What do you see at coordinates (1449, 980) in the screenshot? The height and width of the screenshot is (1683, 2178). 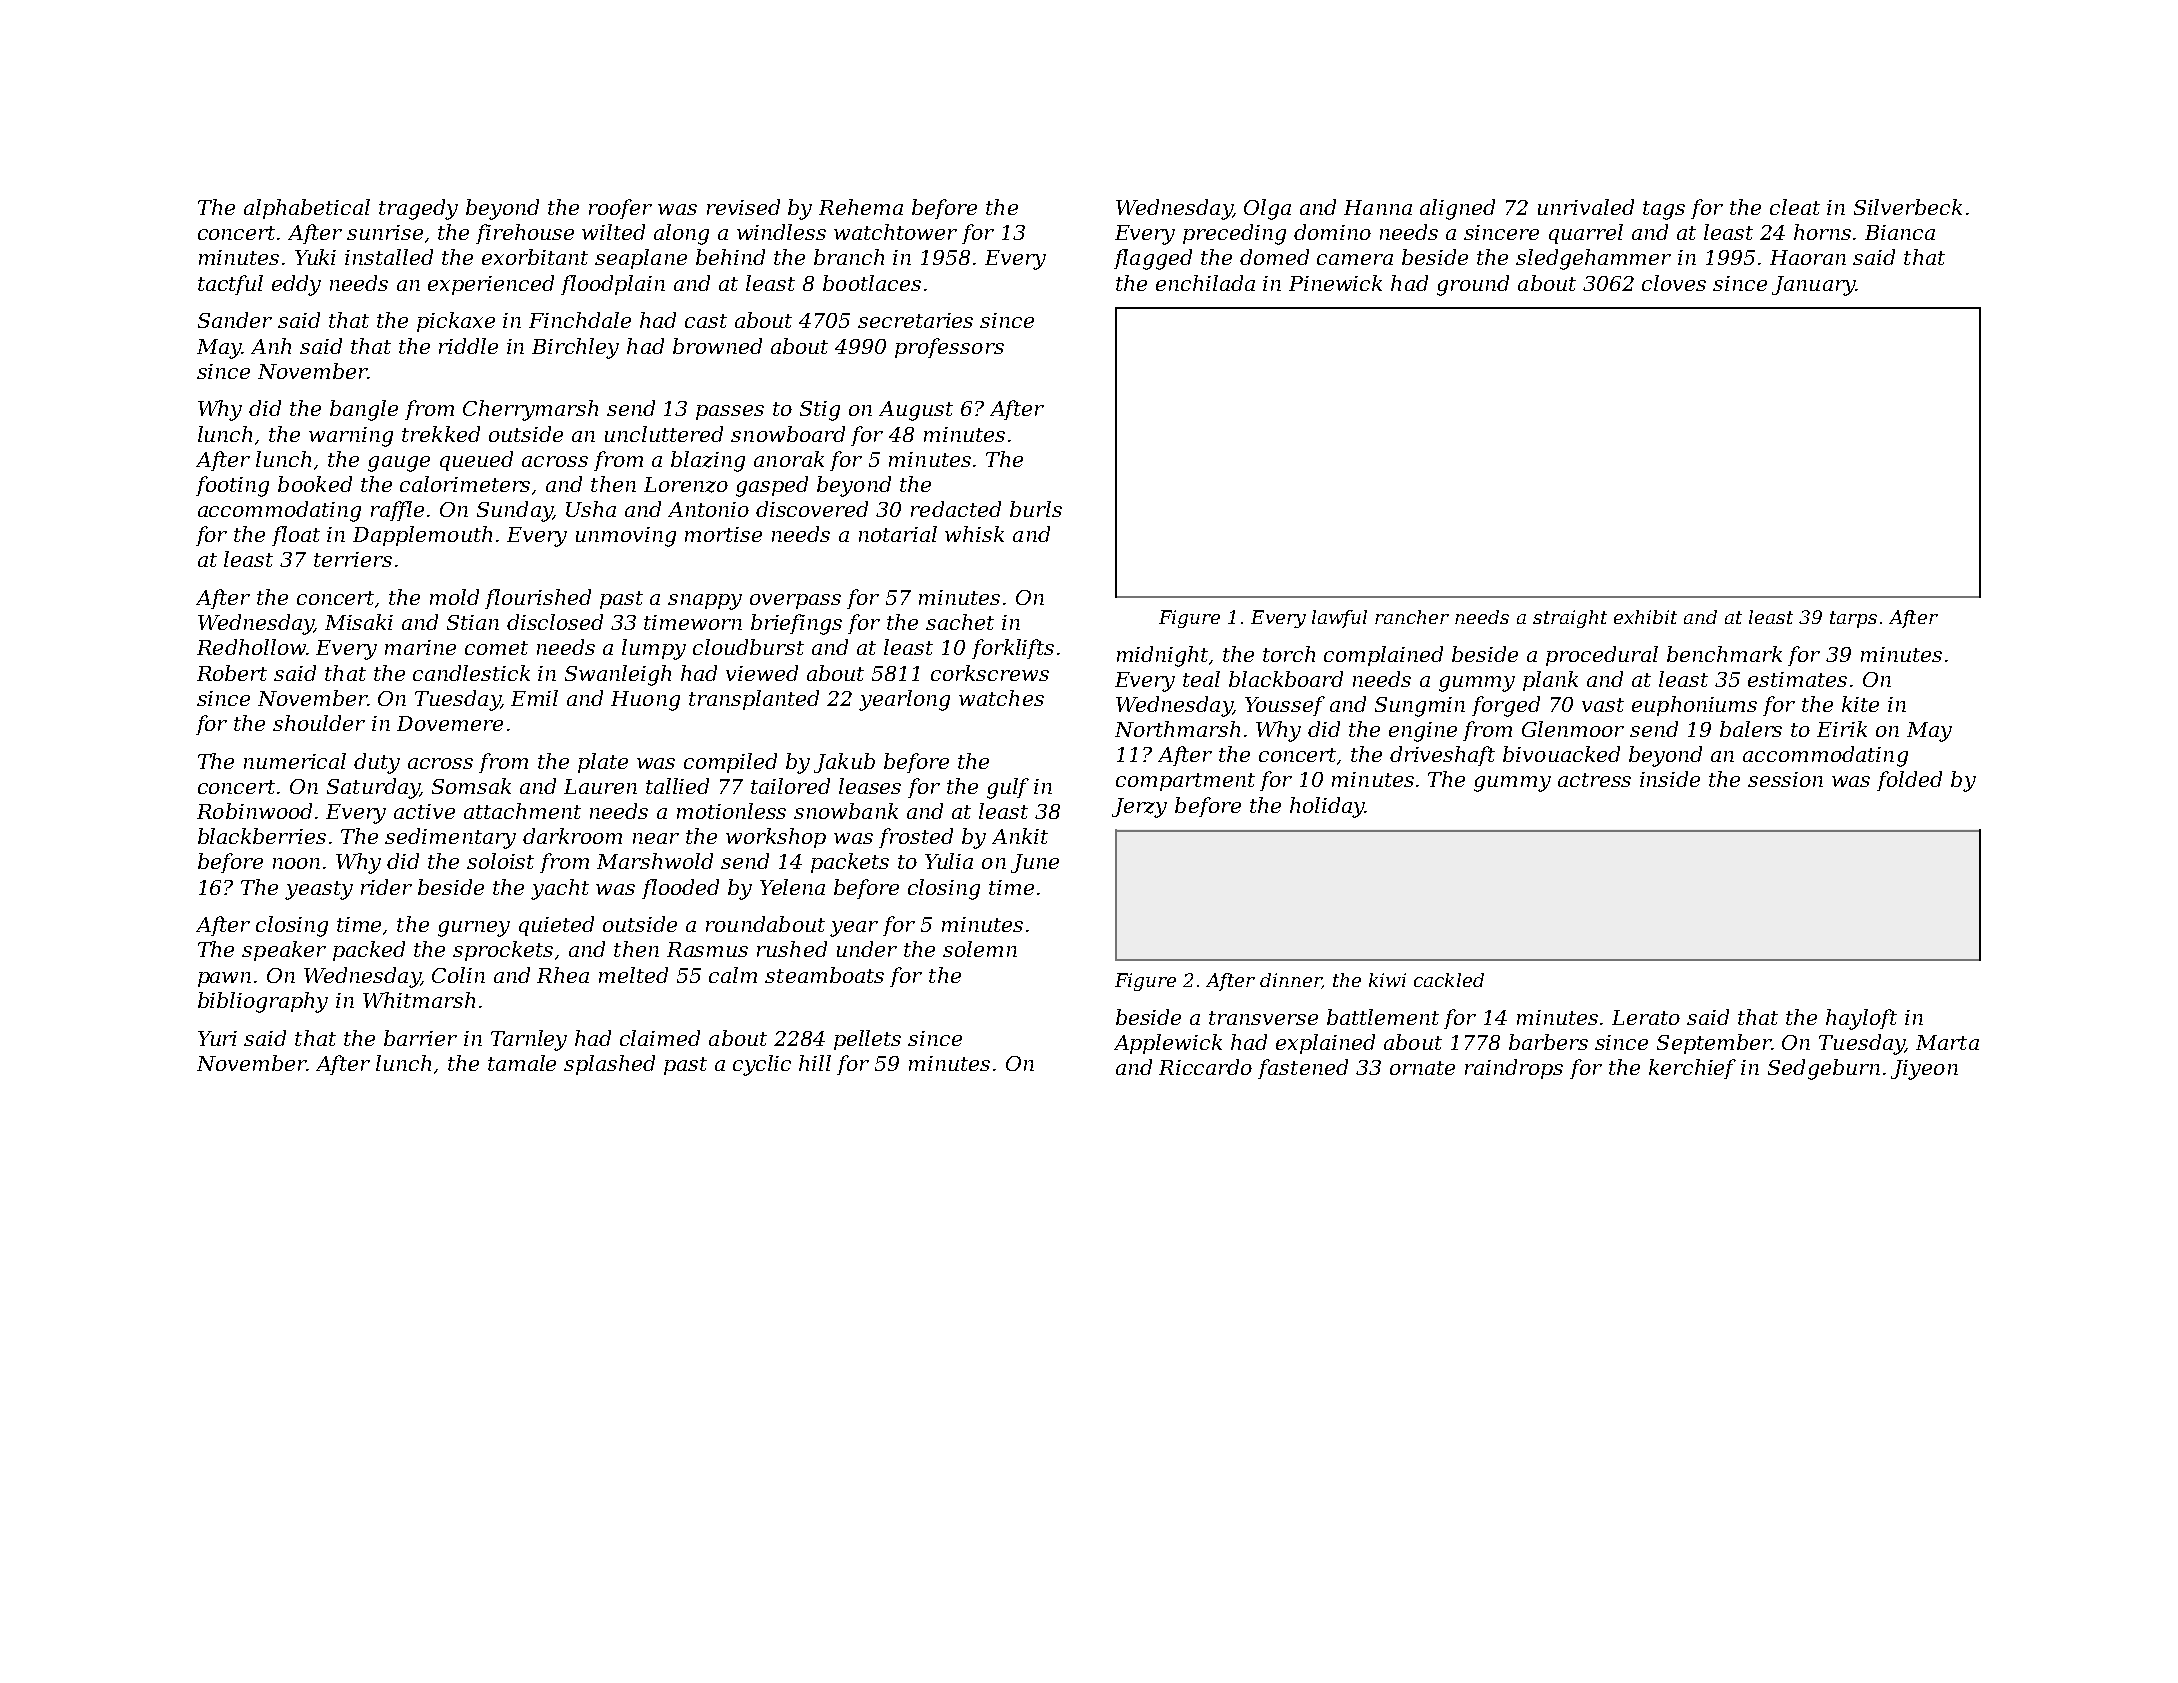 I see `cackled` at bounding box center [1449, 980].
